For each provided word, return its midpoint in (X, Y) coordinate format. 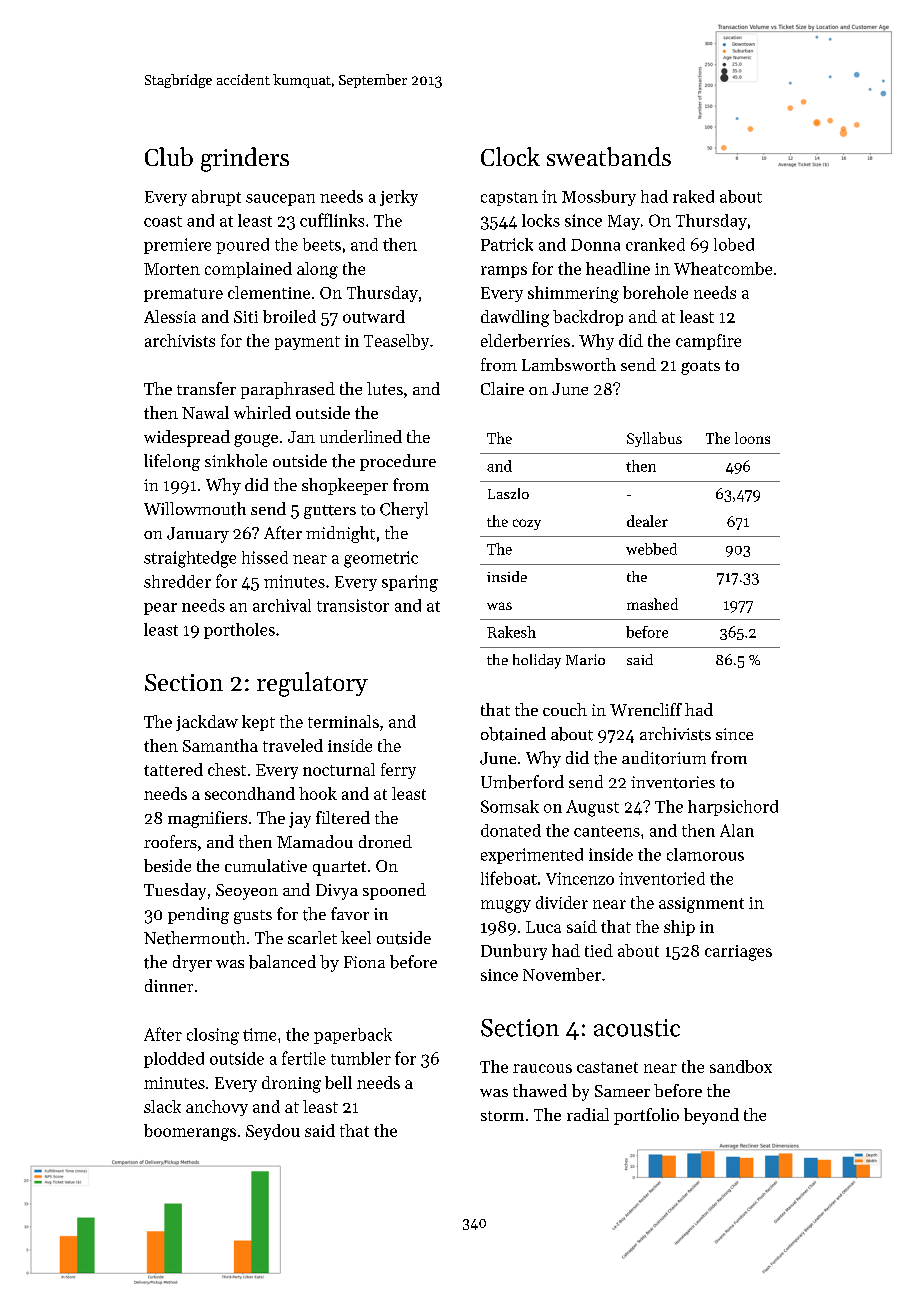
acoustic (637, 1028)
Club (169, 156)
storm (502, 1116)
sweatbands (609, 156)
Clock (510, 156)
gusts (253, 917)
